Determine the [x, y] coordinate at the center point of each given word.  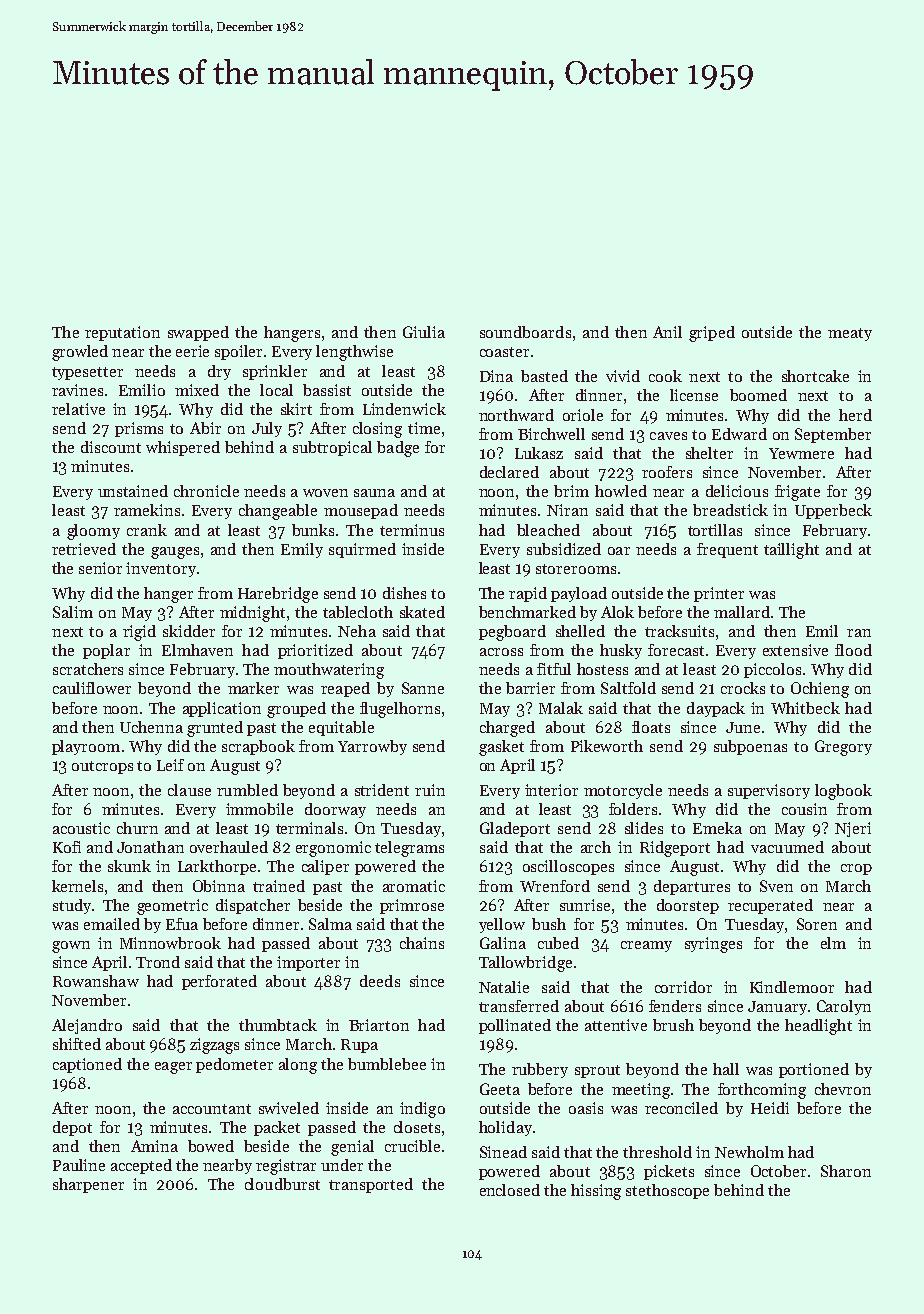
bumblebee [387, 1064]
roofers [667, 472]
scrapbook [258, 747]
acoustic [81, 828]
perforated [219, 982]
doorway [335, 810]
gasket [501, 748]
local [276, 390]
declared [509, 472]
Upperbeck [833, 511]
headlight [818, 1027]
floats [651, 727]
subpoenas [750, 747]
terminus [412, 530]
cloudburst [282, 1184]
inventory [161, 569]
